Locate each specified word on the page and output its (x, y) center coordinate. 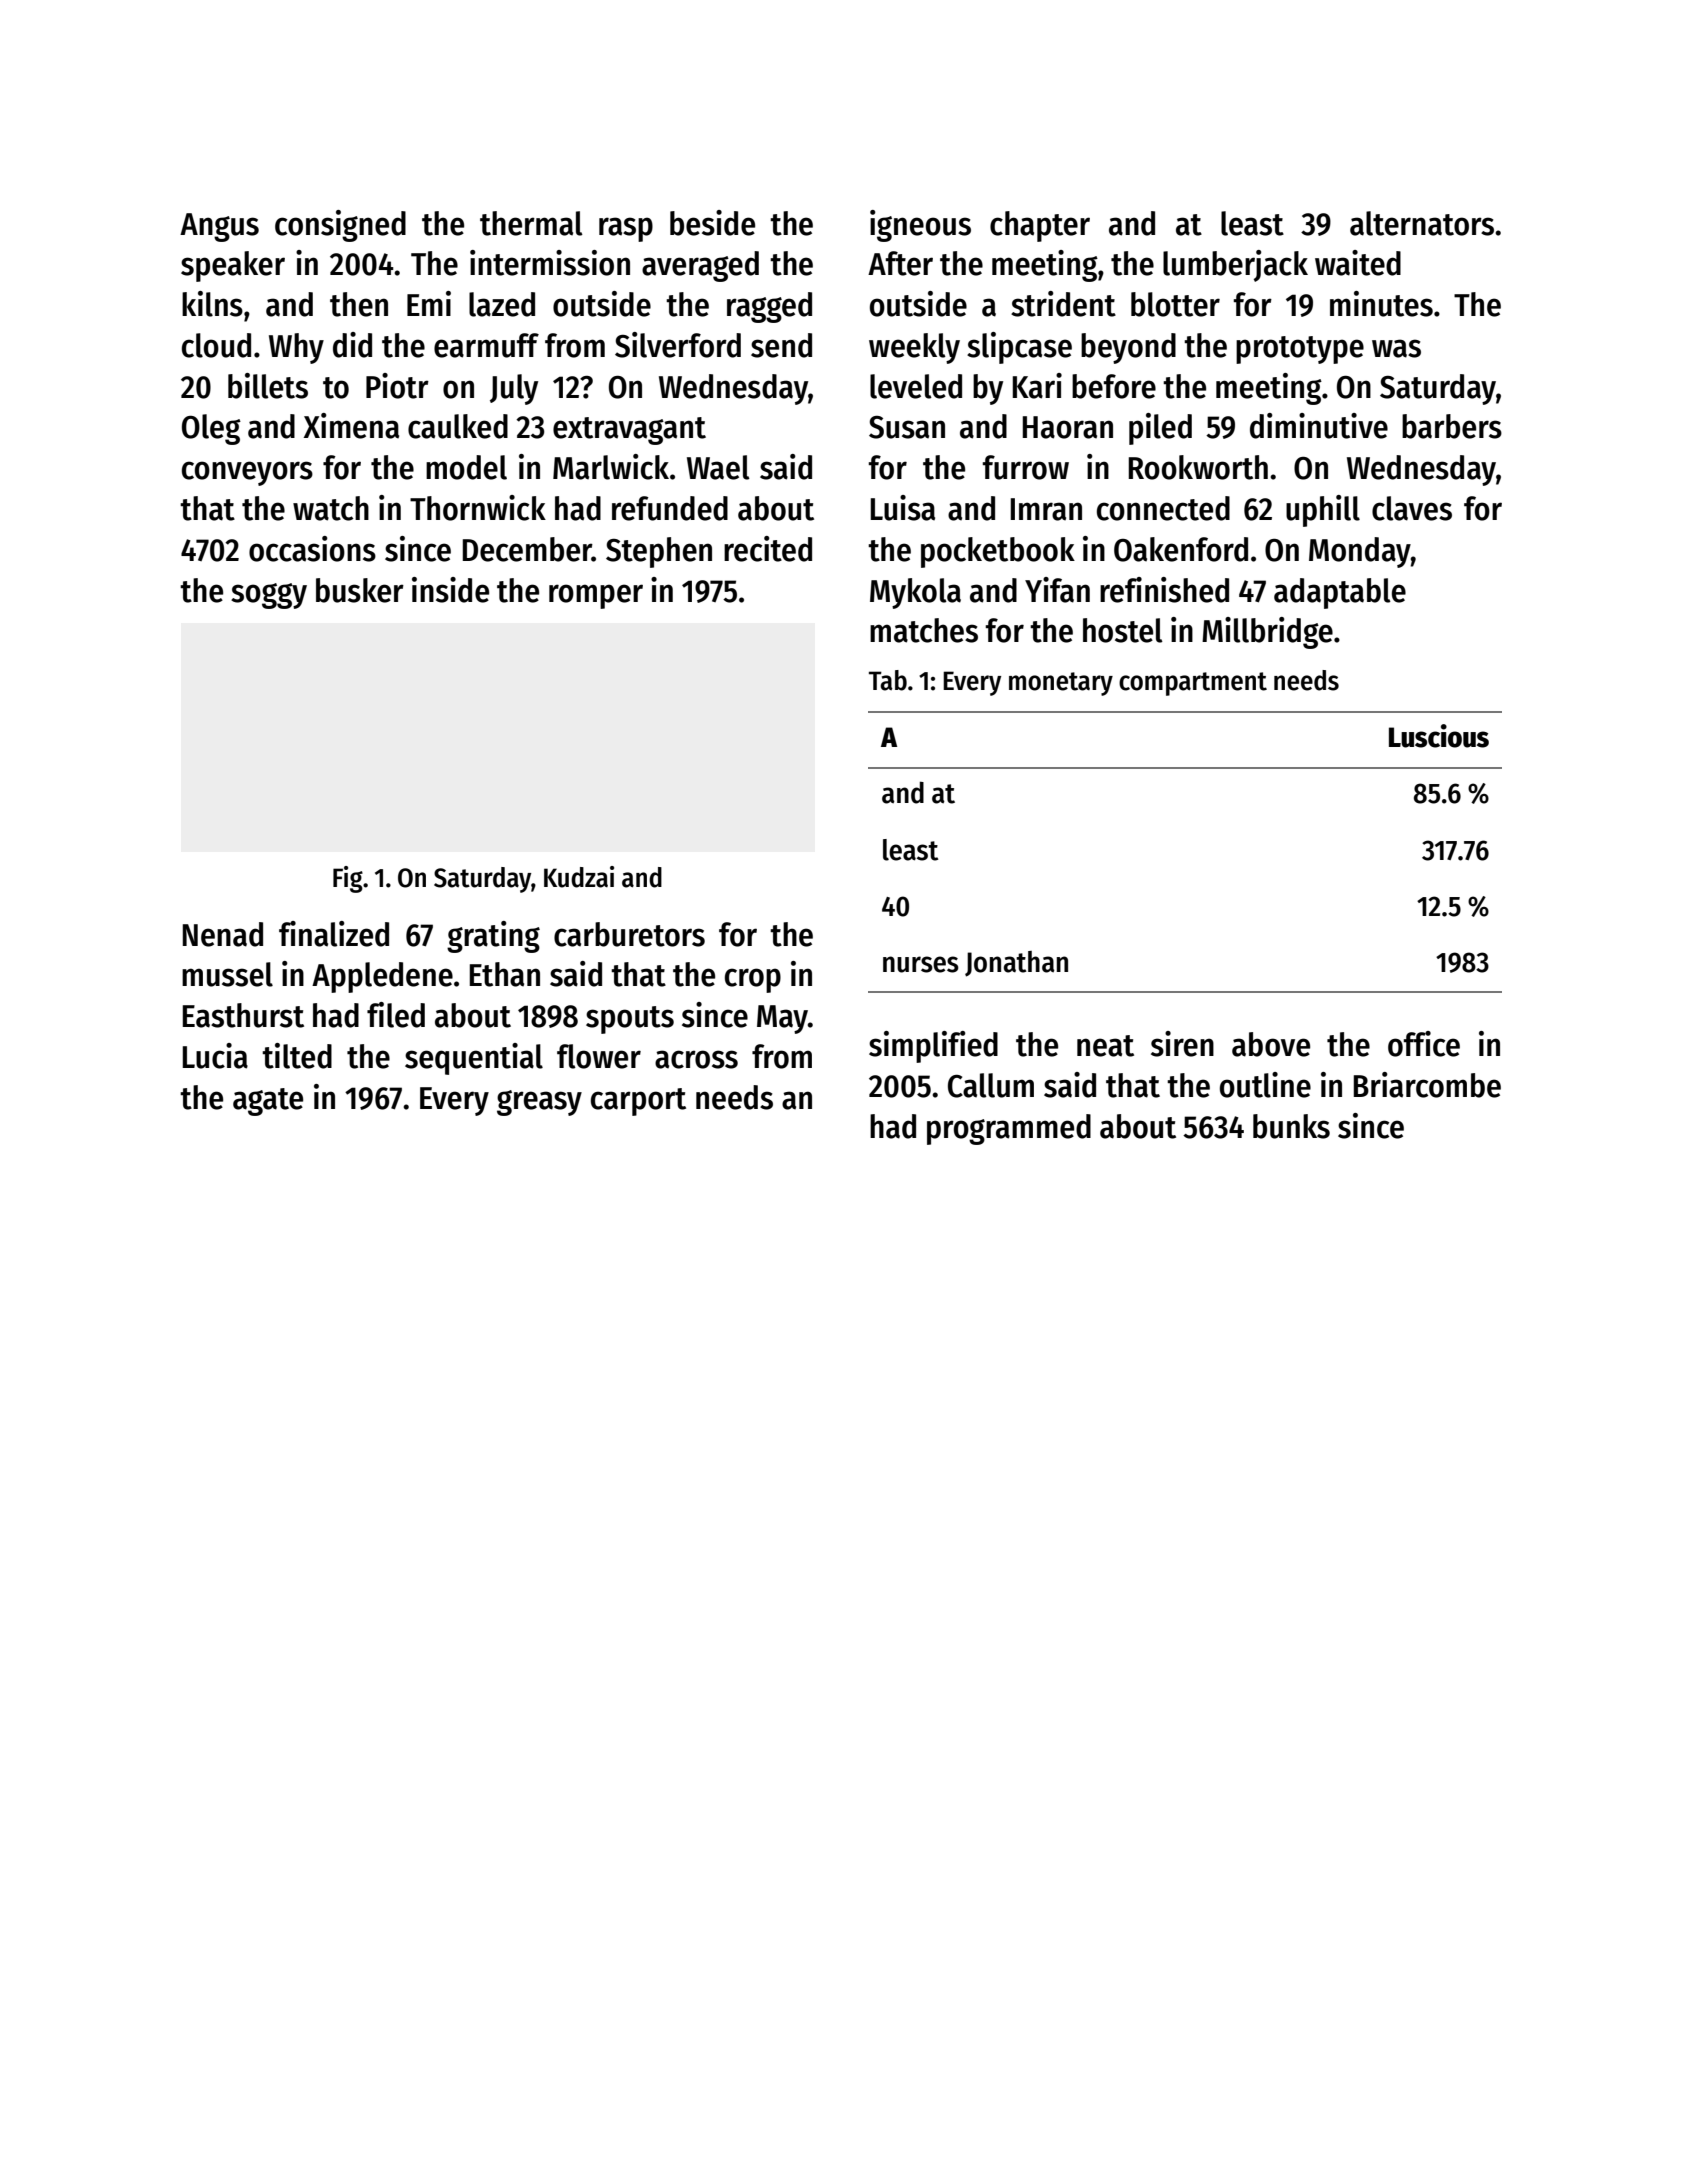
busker (360, 590)
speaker (233, 266)
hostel (1123, 630)
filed (396, 1015)
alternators (1422, 223)
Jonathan (1016, 964)
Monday (1360, 552)
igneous (920, 226)
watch (331, 508)
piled (1160, 429)
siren (1182, 1044)
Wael (718, 467)
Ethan (505, 974)
